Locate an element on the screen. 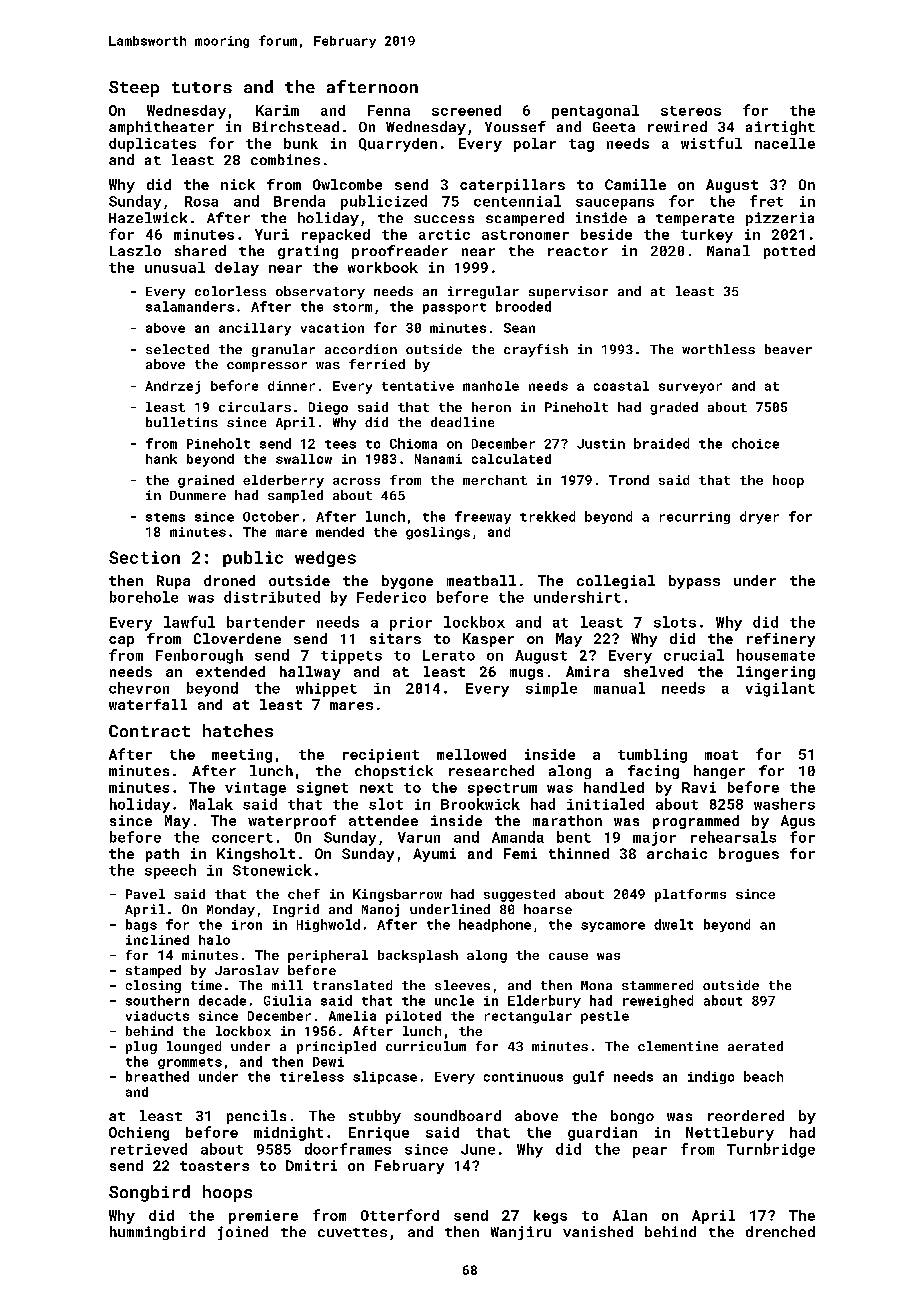  dinner is located at coordinates (291, 386).
